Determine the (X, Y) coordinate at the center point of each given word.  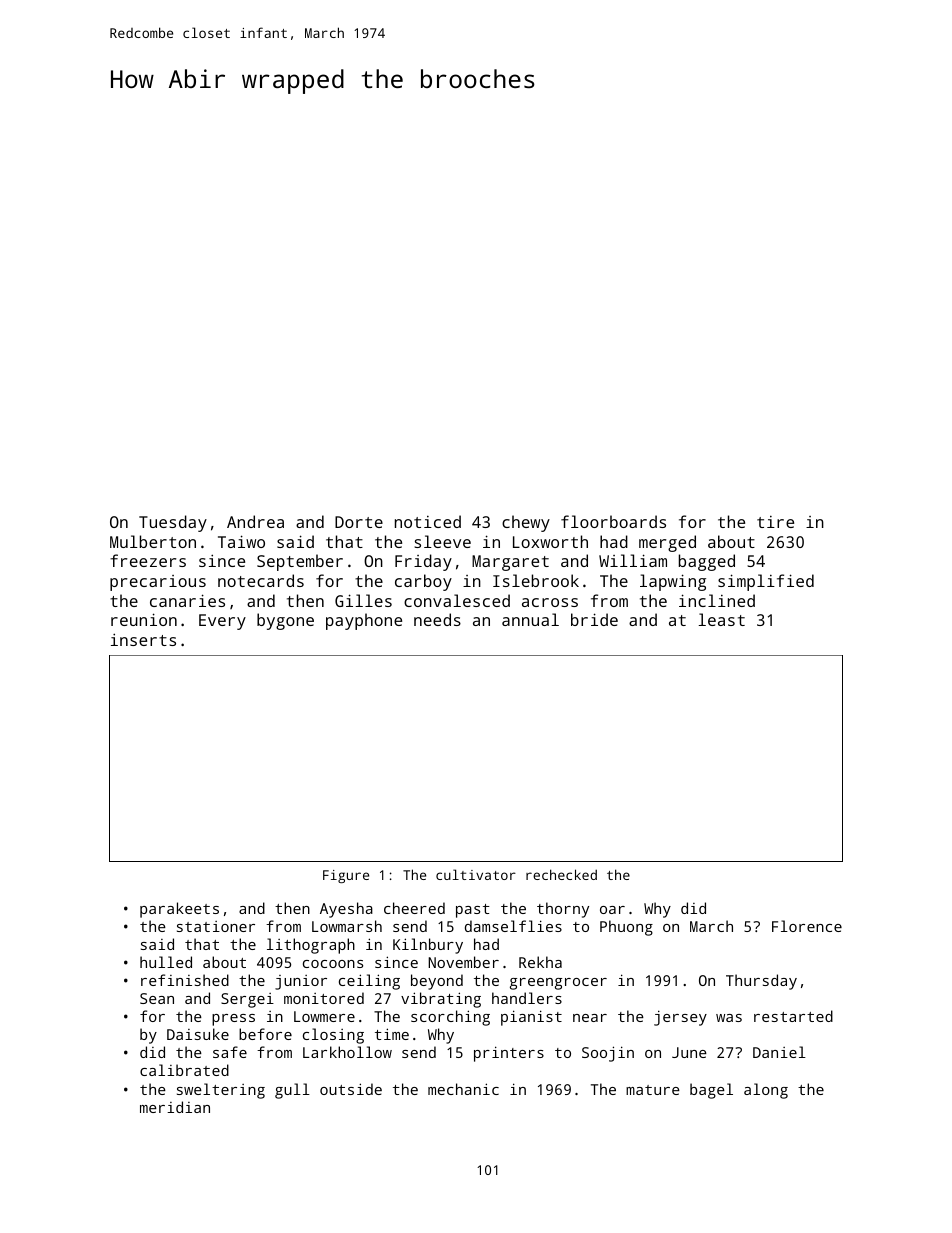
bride (594, 619)
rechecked (561, 874)
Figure (346, 876)
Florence (807, 926)
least (722, 619)
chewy (526, 523)
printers (509, 1054)
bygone (285, 621)
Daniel (779, 1052)
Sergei (247, 1000)
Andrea (255, 521)
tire (775, 522)
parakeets (179, 910)
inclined (717, 600)
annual (530, 619)
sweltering (221, 1091)
